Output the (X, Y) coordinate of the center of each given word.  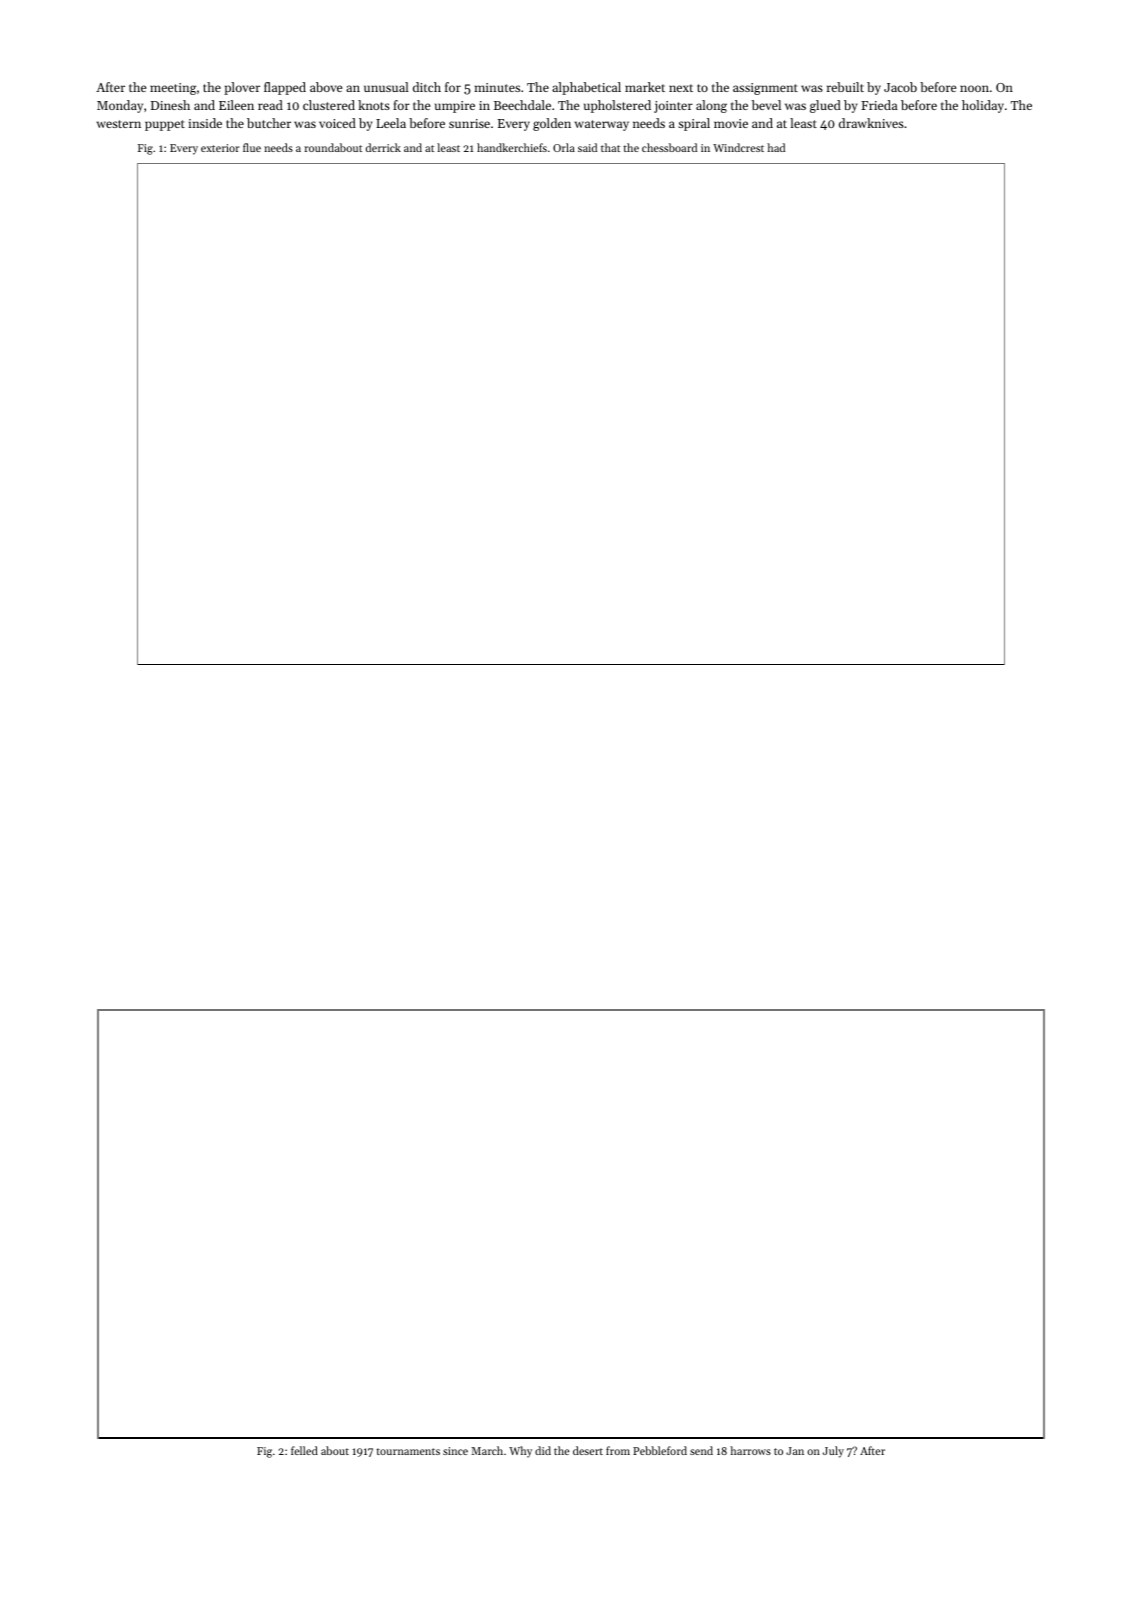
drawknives (871, 123)
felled (304, 1450)
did (543, 1450)
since (455, 1451)
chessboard (669, 147)
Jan (795, 1451)
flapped (285, 88)
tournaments (408, 1451)
